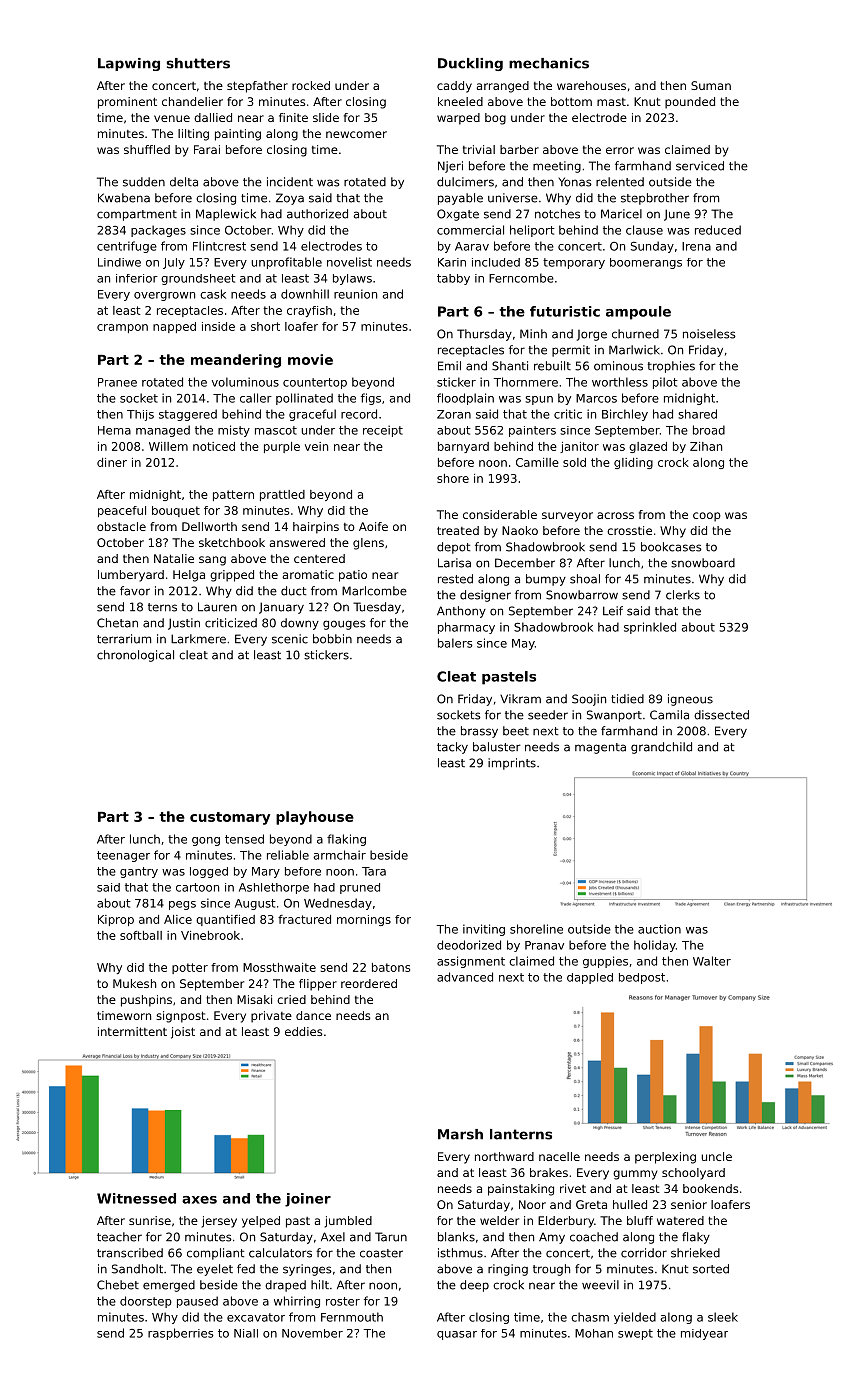 The height and width of the image is (1400, 849). What do you see at coordinates (246, 1333) in the image?
I see `Niall` at bounding box center [246, 1333].
